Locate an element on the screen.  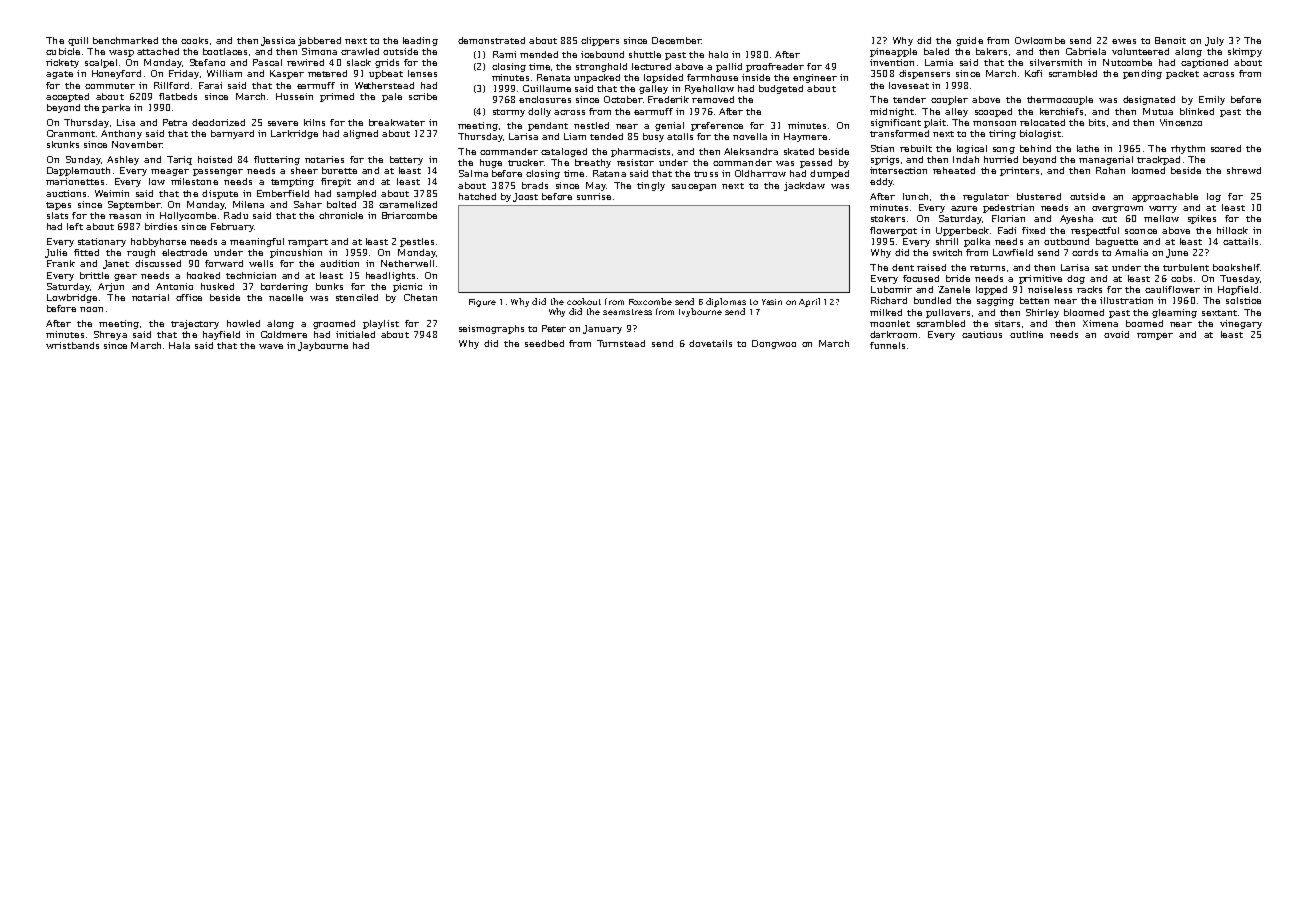
romper is located at coordinates (1155, 336).
